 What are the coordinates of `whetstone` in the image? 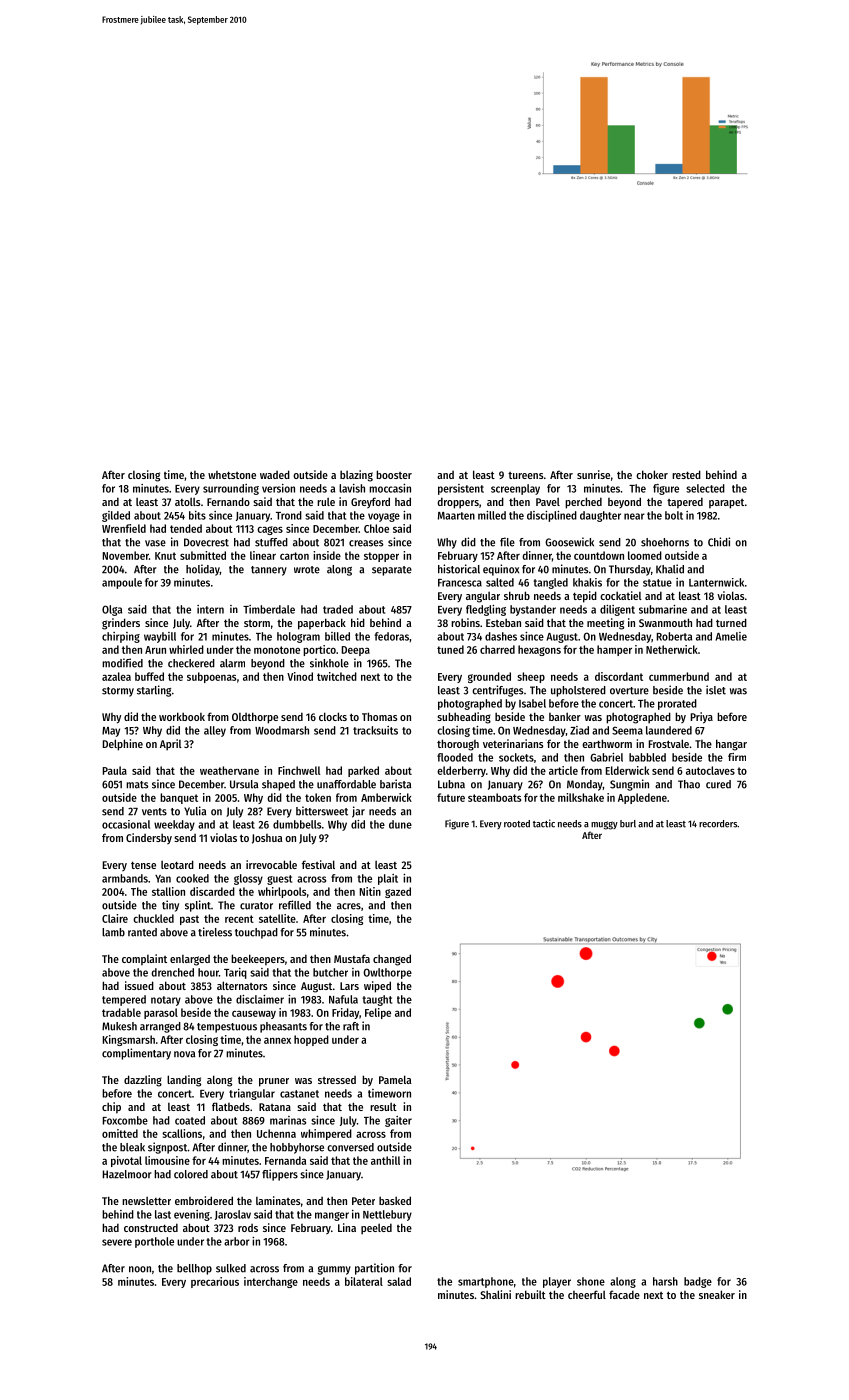 It's located at (232, 475).
